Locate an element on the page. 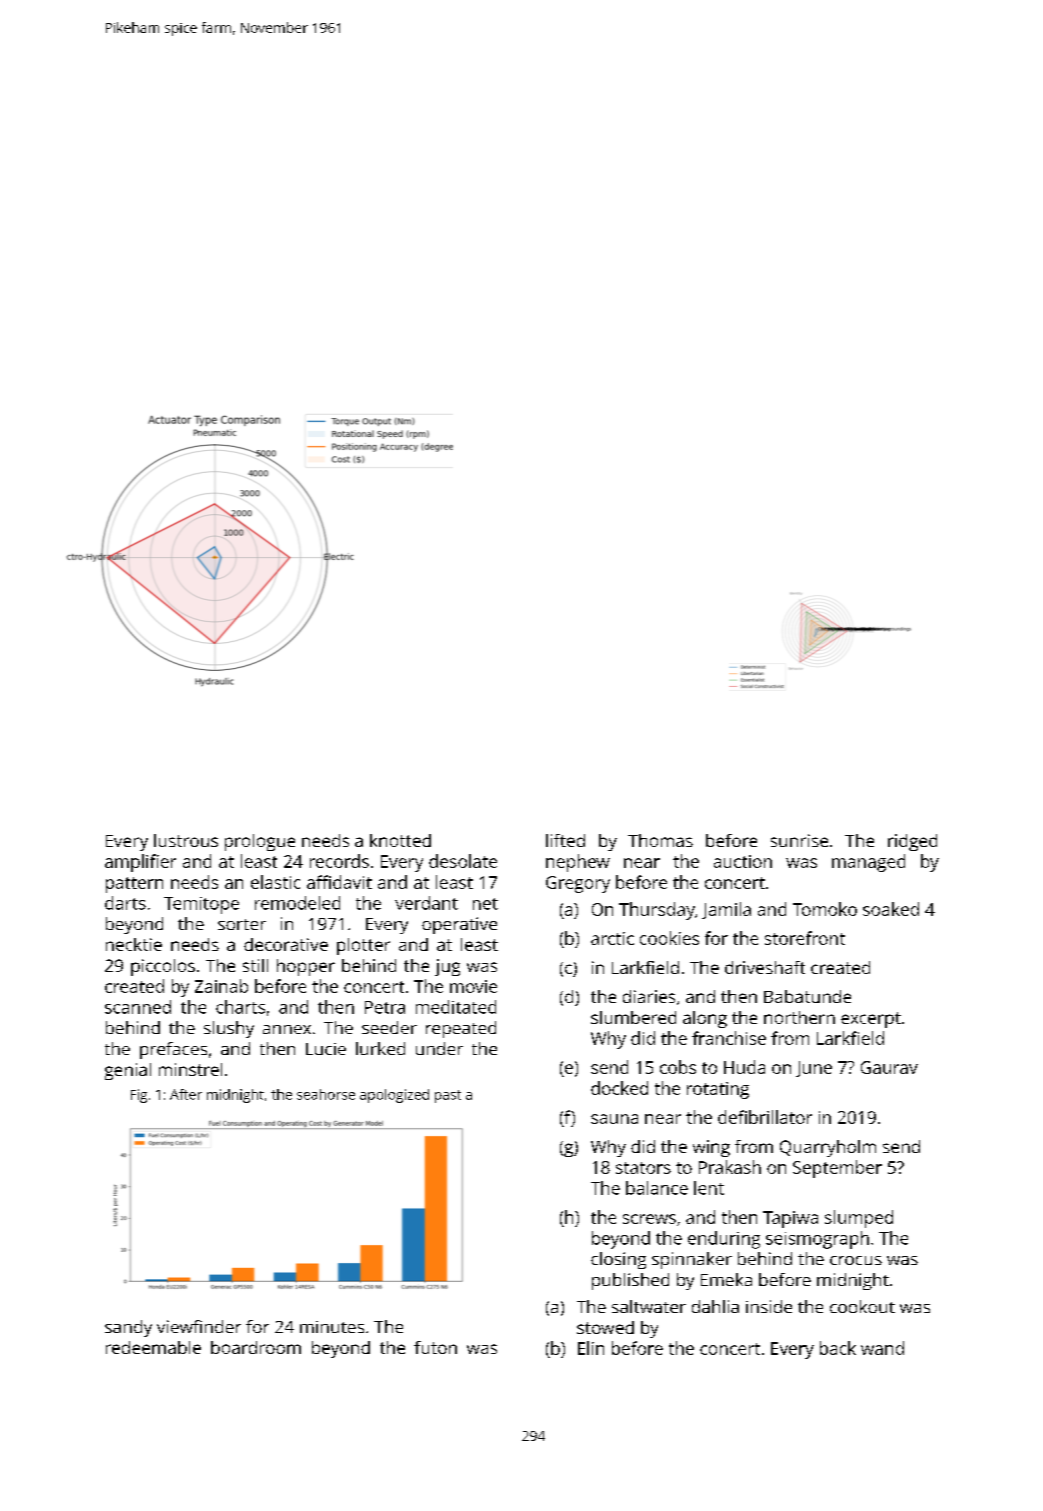 The height and width of the image is (1511, 1043). affidavit is located at coordinates (339, 882).
